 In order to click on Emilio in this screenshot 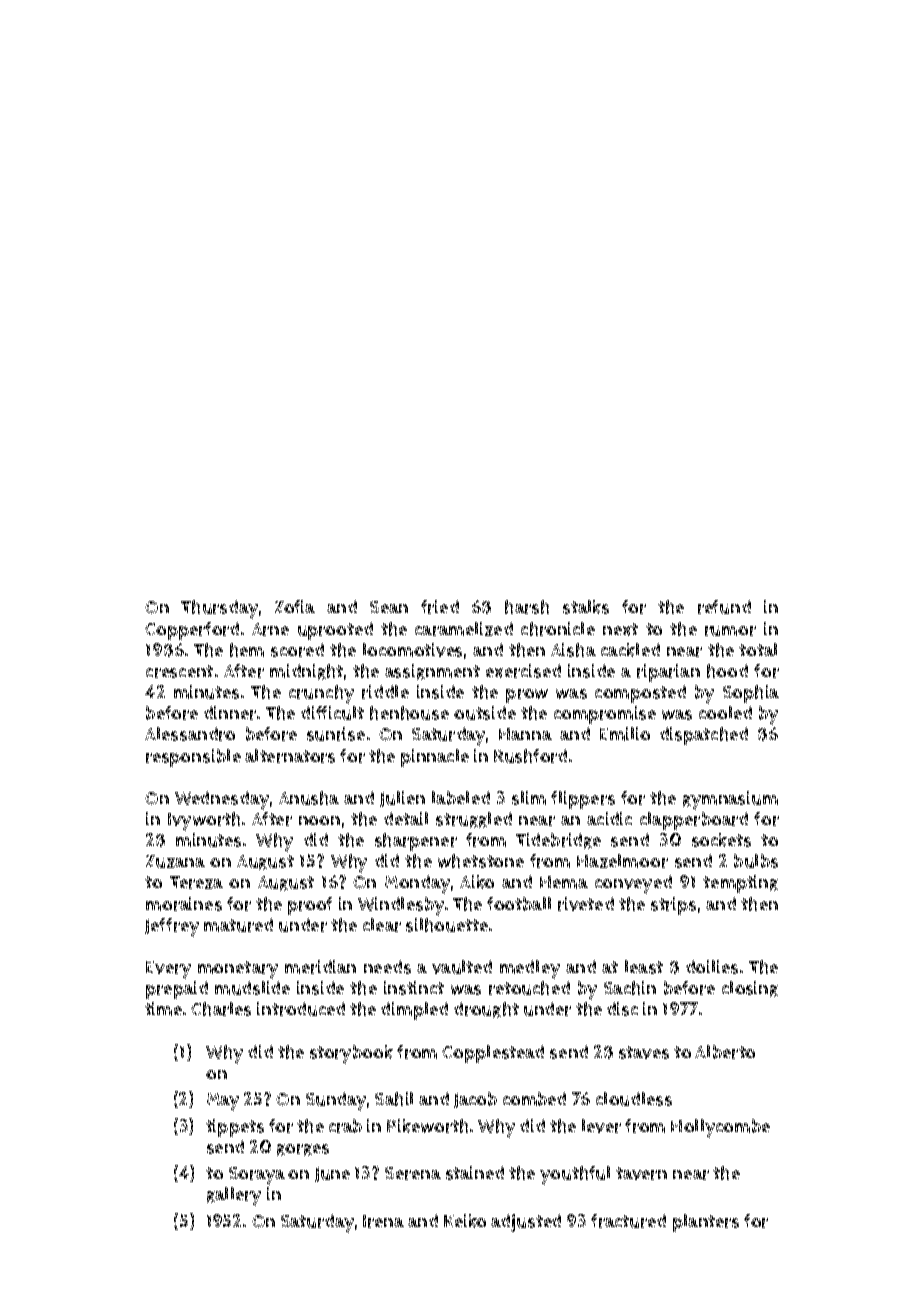, I will do `click(625, 734)`.
